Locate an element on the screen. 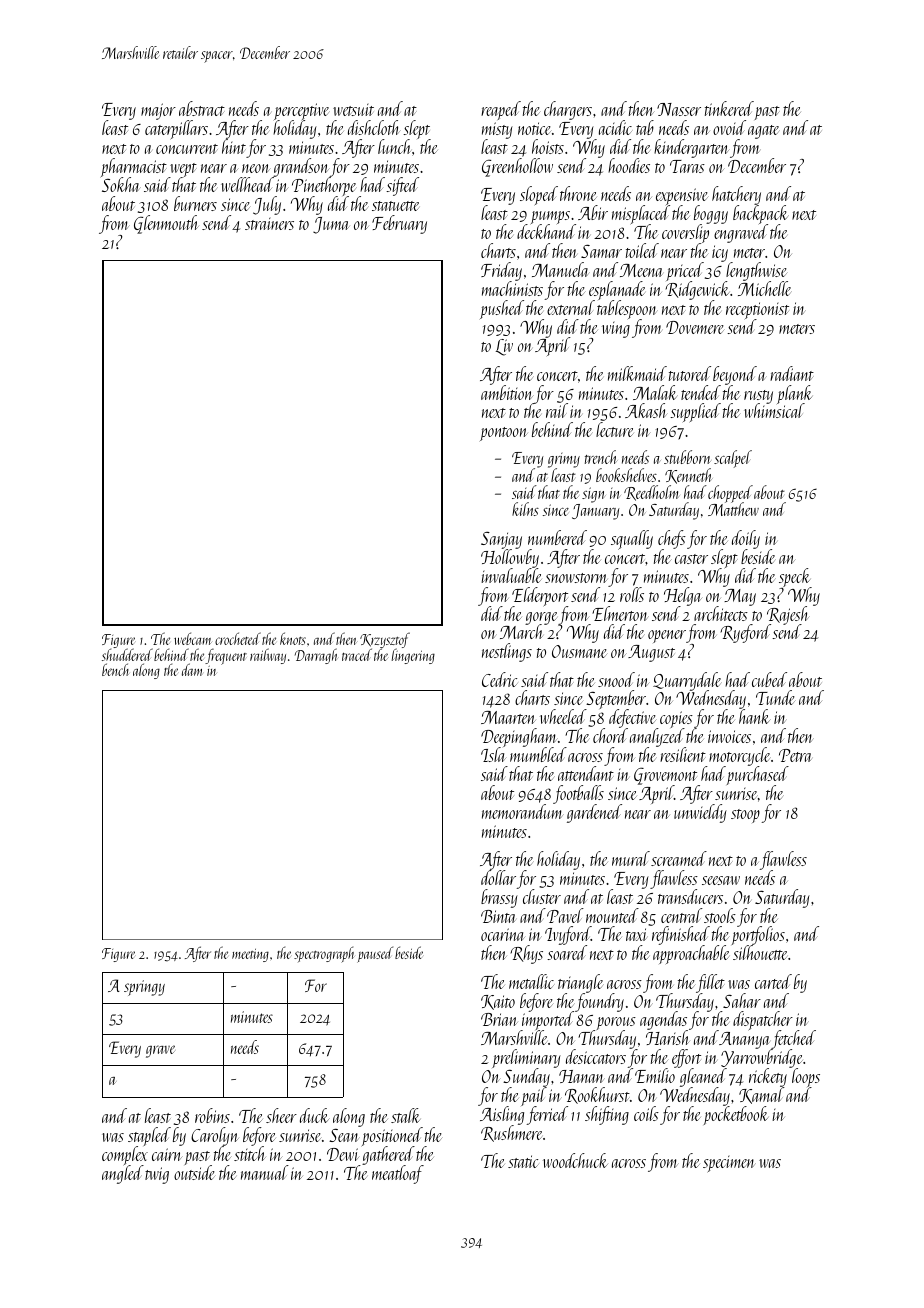  major is located at coordinates (158, 111).
